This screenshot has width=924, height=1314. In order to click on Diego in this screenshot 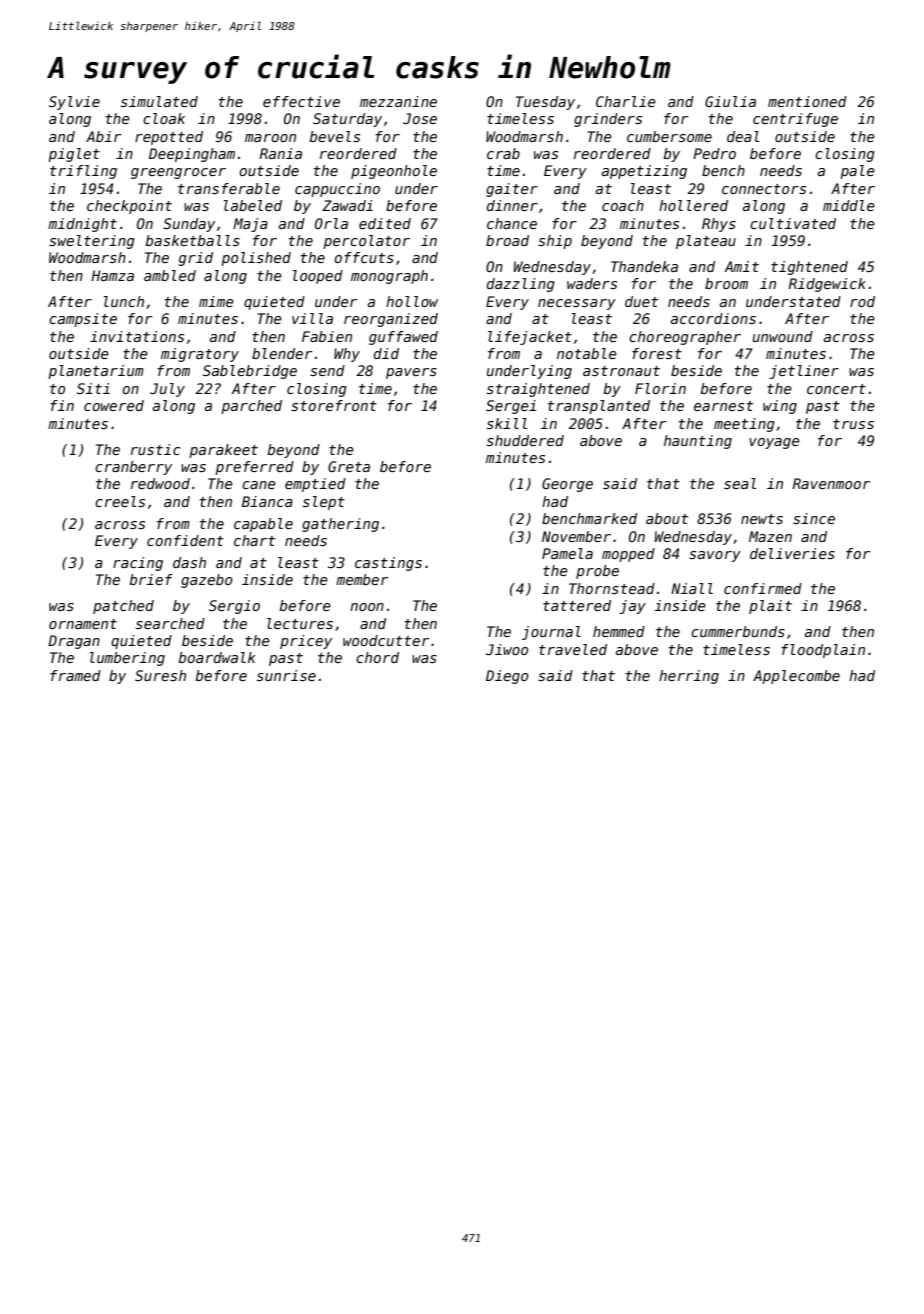, I will do `click(507, 677)`.
